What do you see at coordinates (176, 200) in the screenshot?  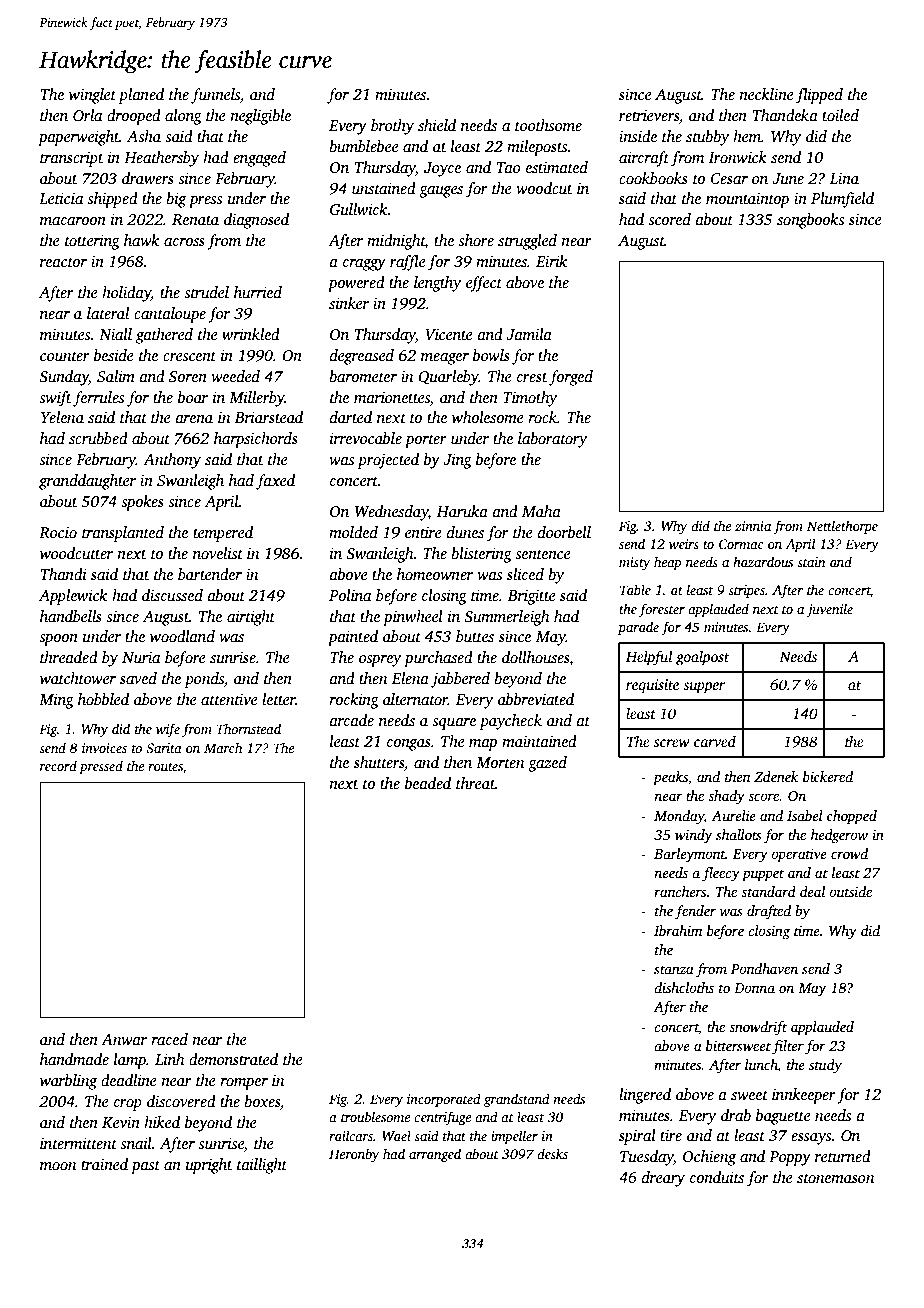 I see `big` at bounding box center [176, 200].
